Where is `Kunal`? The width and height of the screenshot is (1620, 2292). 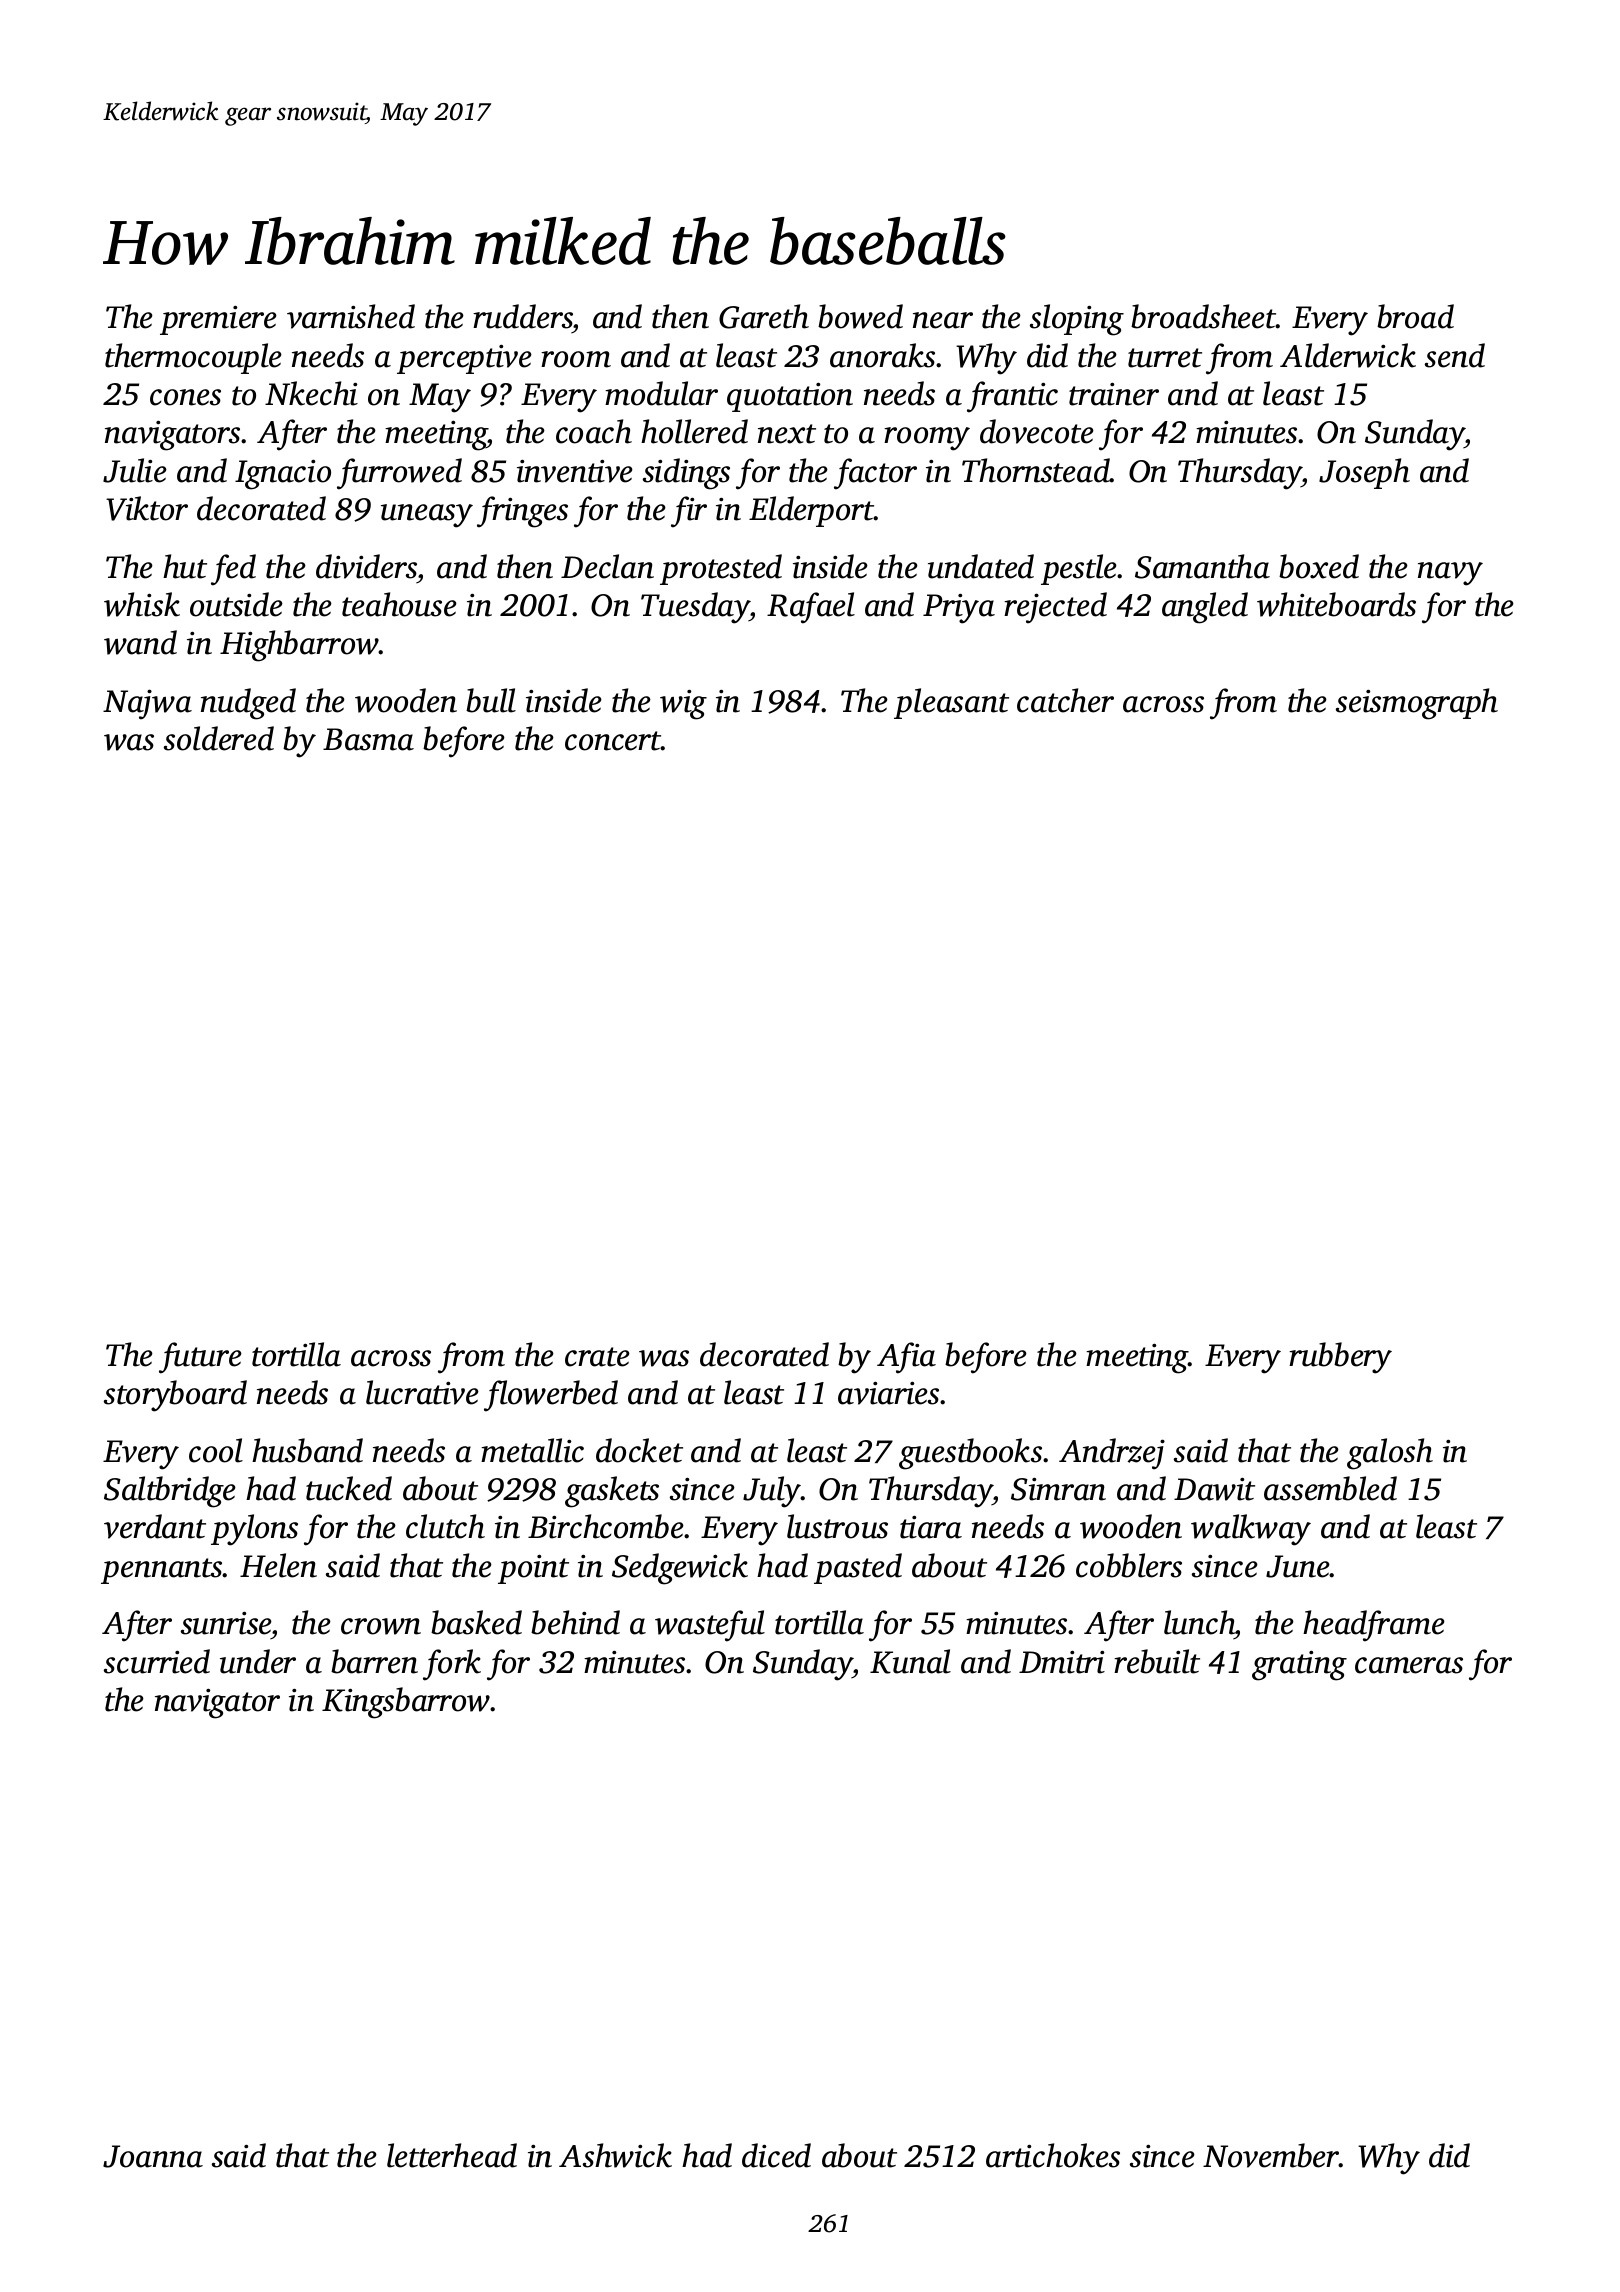 Kunal is located at coordinates (910, 1661).
